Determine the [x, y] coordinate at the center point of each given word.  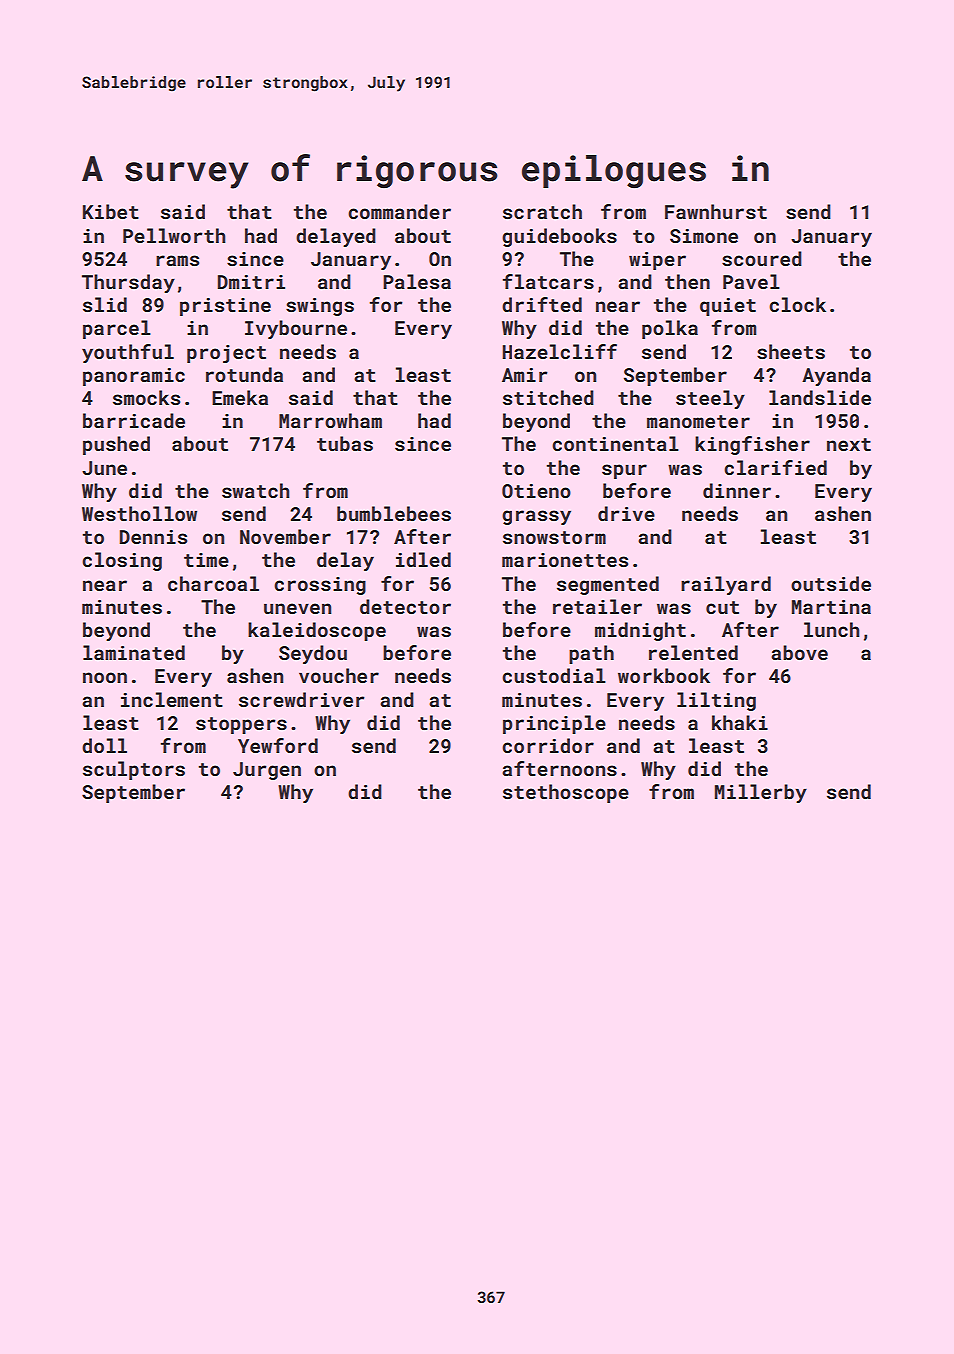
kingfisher [752, 445]
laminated [134, 652]
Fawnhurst [716, 211]
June [104, 468]
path [591, 654]
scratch [542, 211]
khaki [740, 722]
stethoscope [566, 793]
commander [399, 211]
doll [104, 745]
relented [693, 652]
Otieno [536, 491]
